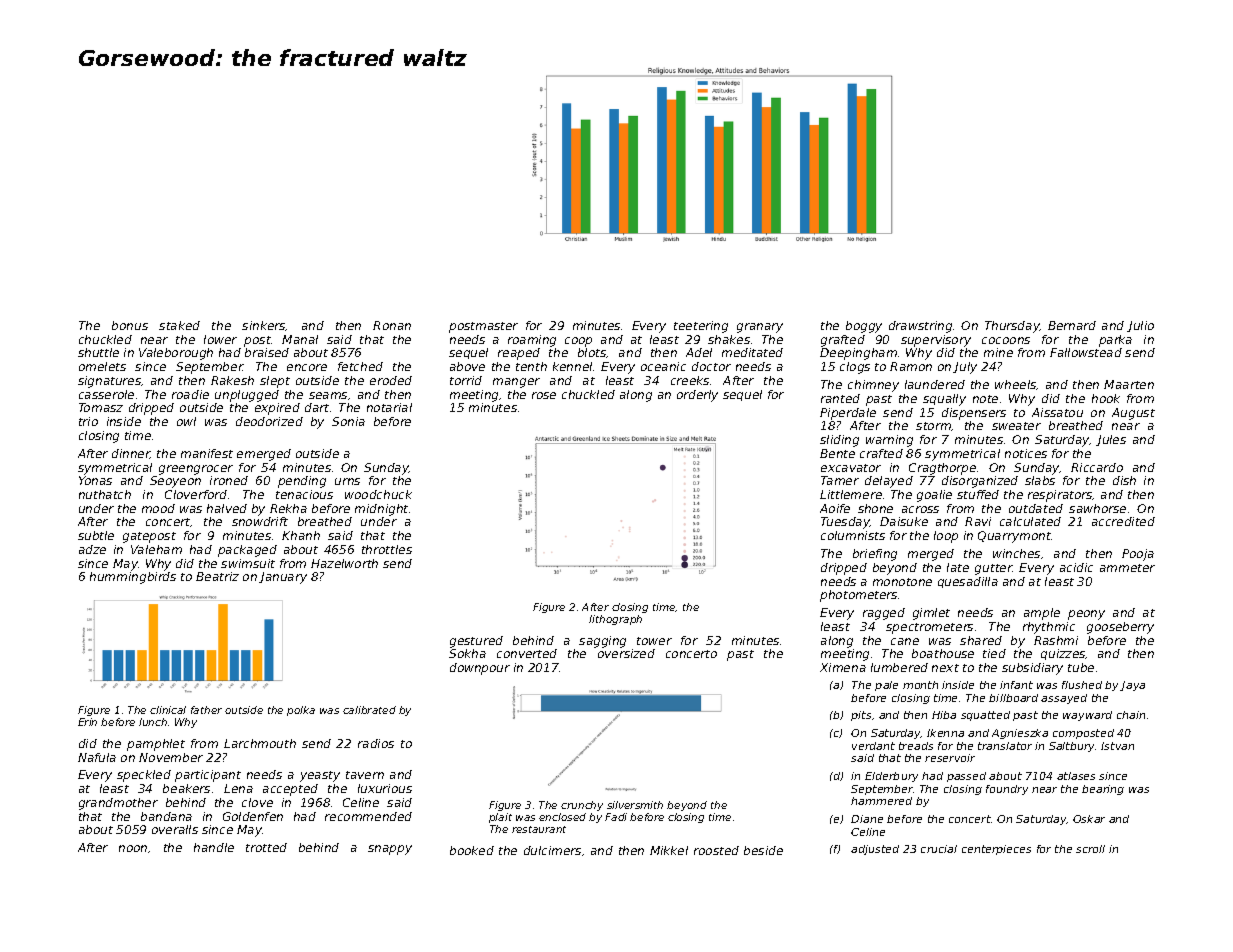 The image size is (1233, 952). I want to click on dispensers, so click(974, 414).
